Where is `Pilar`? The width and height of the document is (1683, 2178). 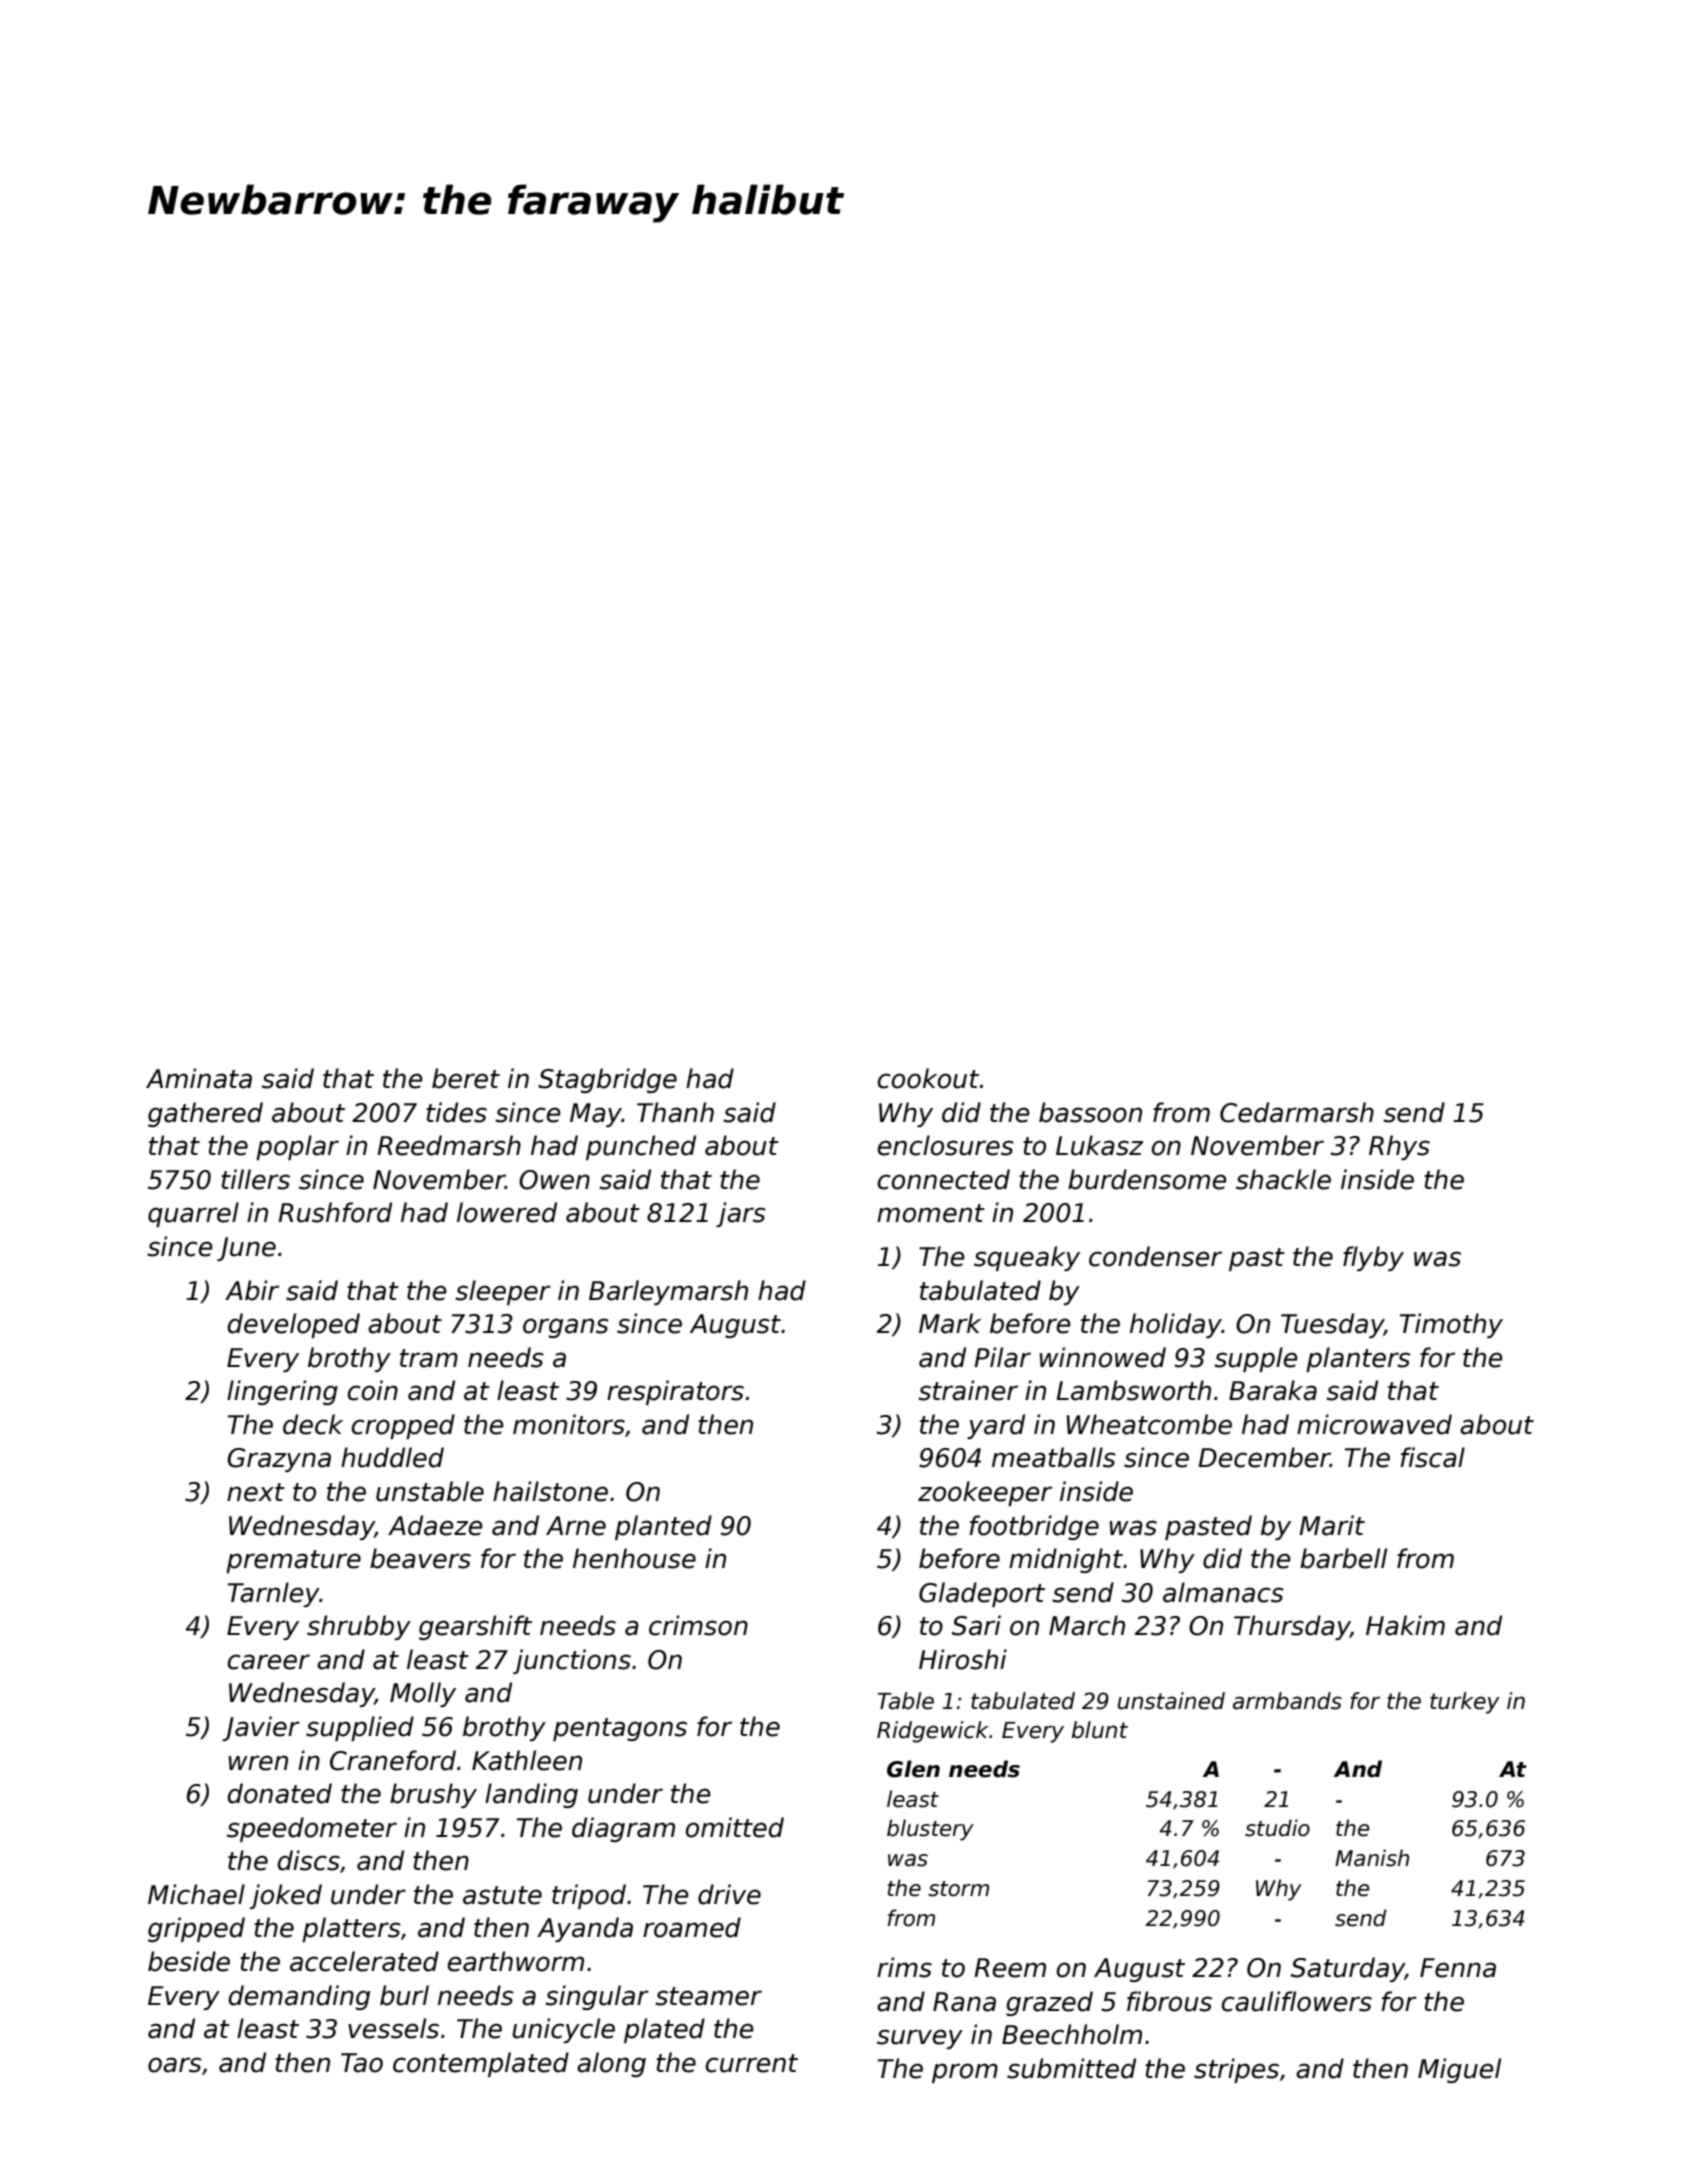
Pilar is located at coordinates (1002, 1357).
